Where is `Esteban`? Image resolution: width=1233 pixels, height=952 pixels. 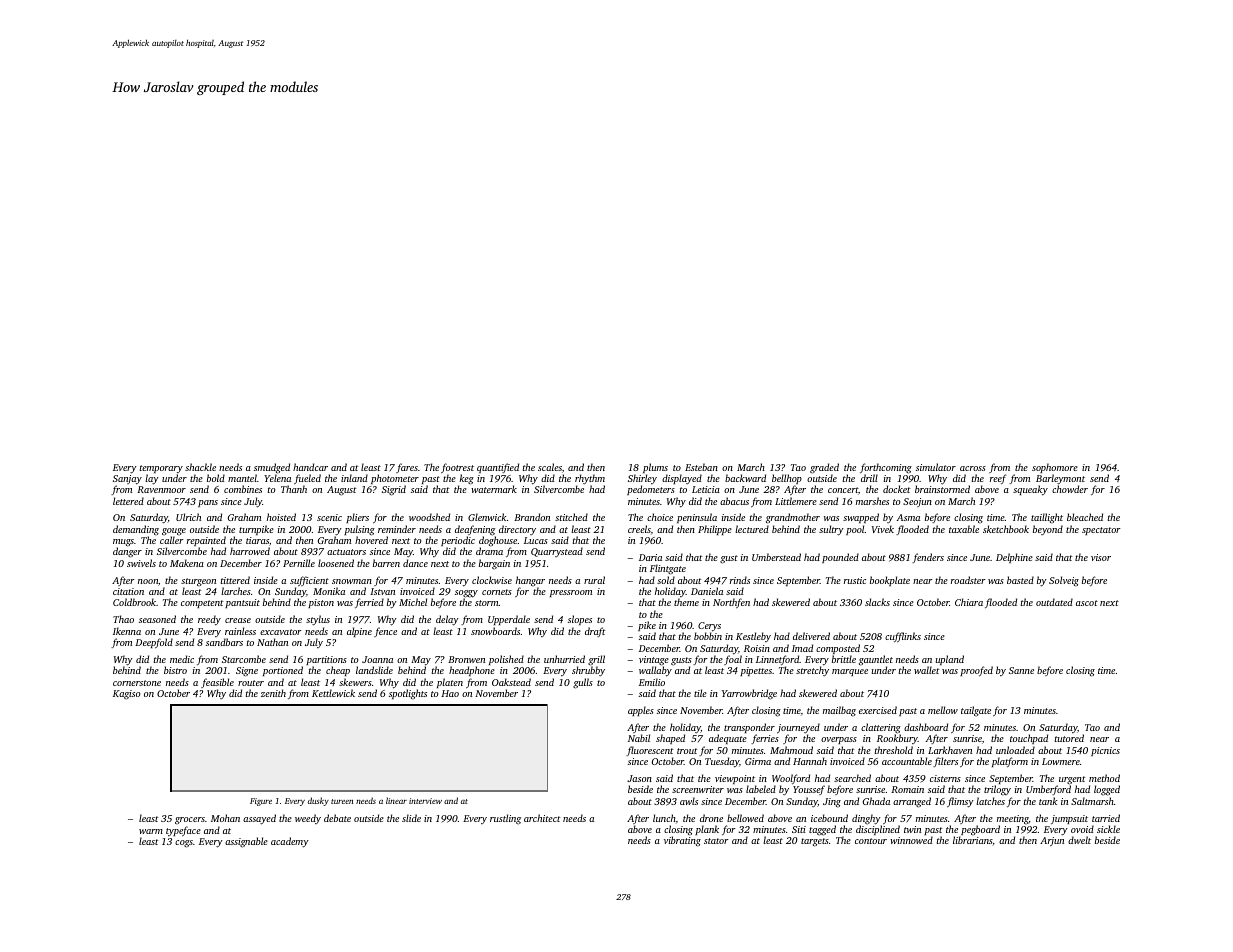 Esteban is located at coordinates (701, 467).
